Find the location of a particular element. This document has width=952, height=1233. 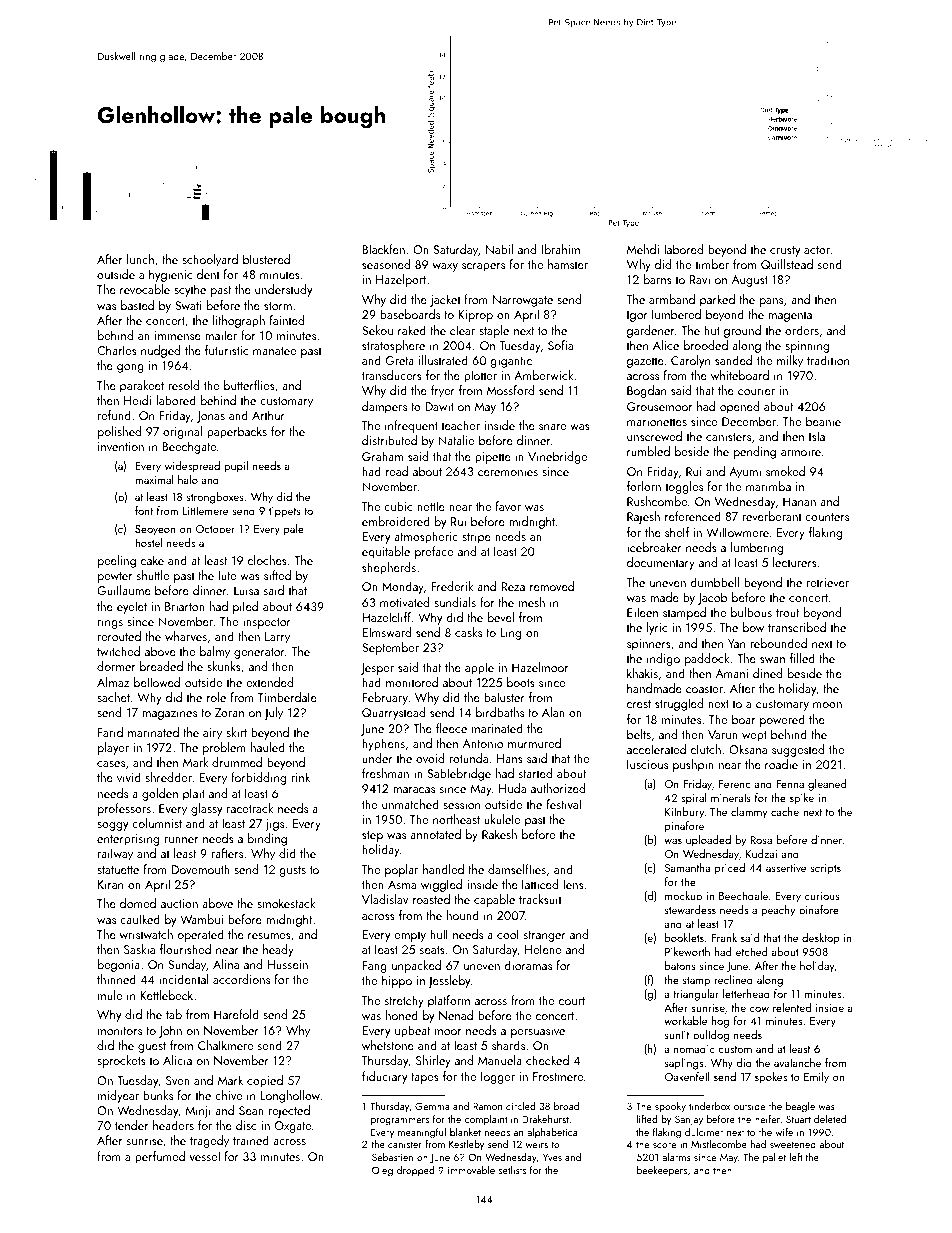

actor is located at coordinates (817, 250).
